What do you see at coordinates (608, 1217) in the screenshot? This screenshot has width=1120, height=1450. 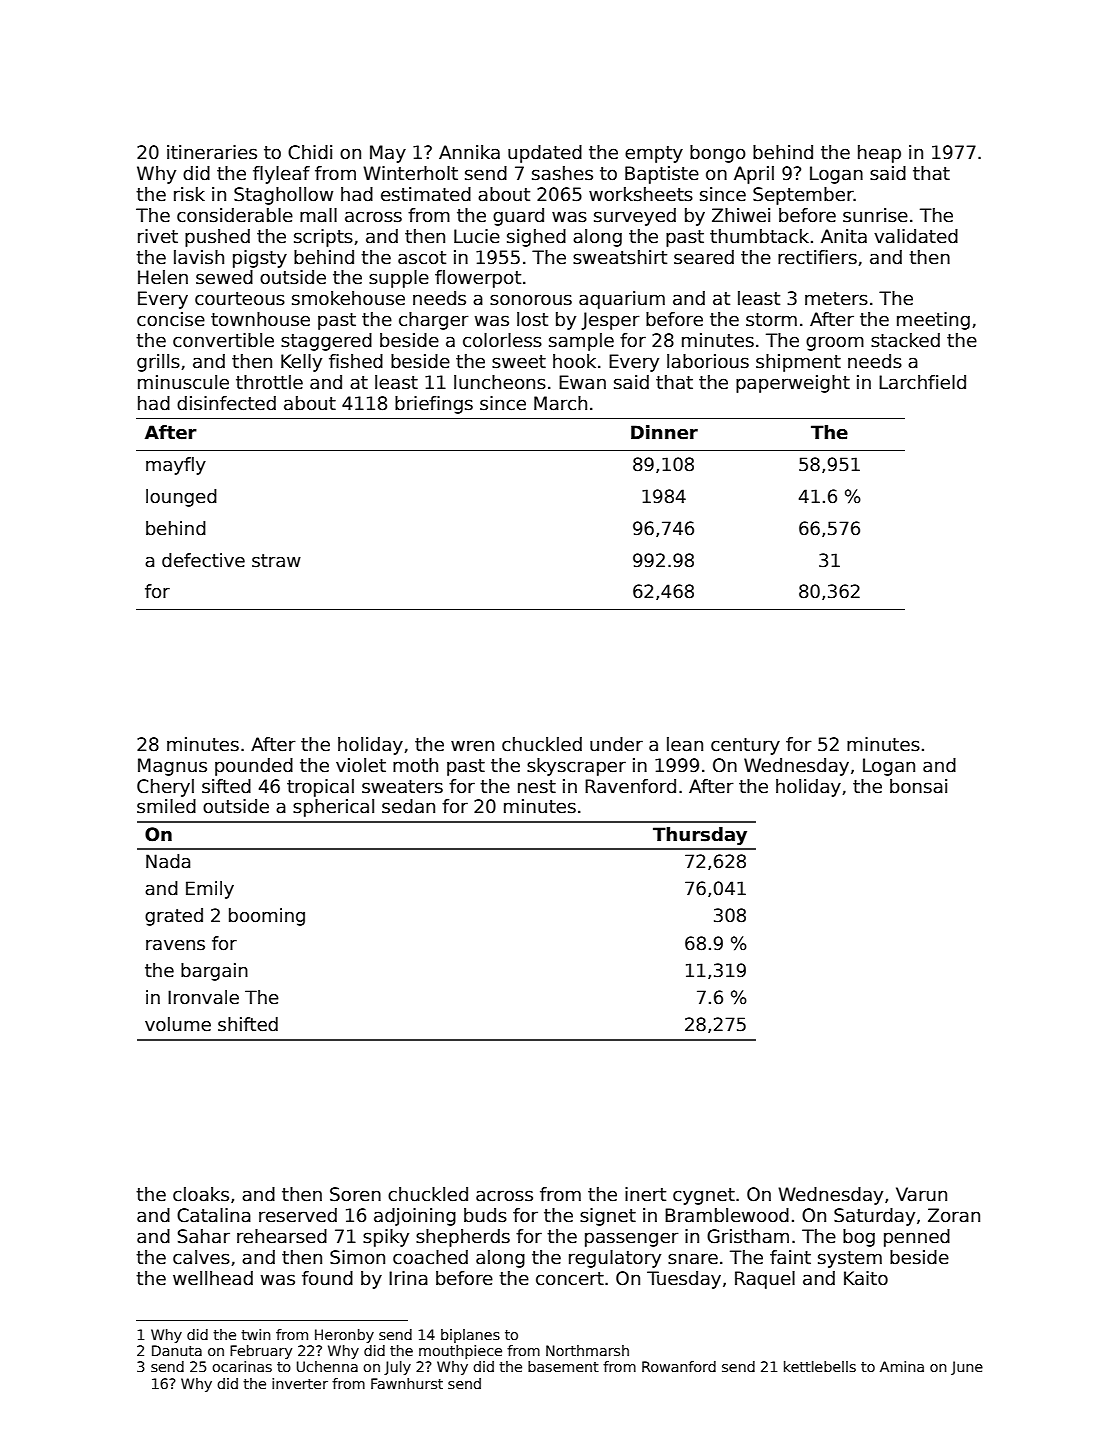 I see `signet` at bounding box center [608, 1217].
